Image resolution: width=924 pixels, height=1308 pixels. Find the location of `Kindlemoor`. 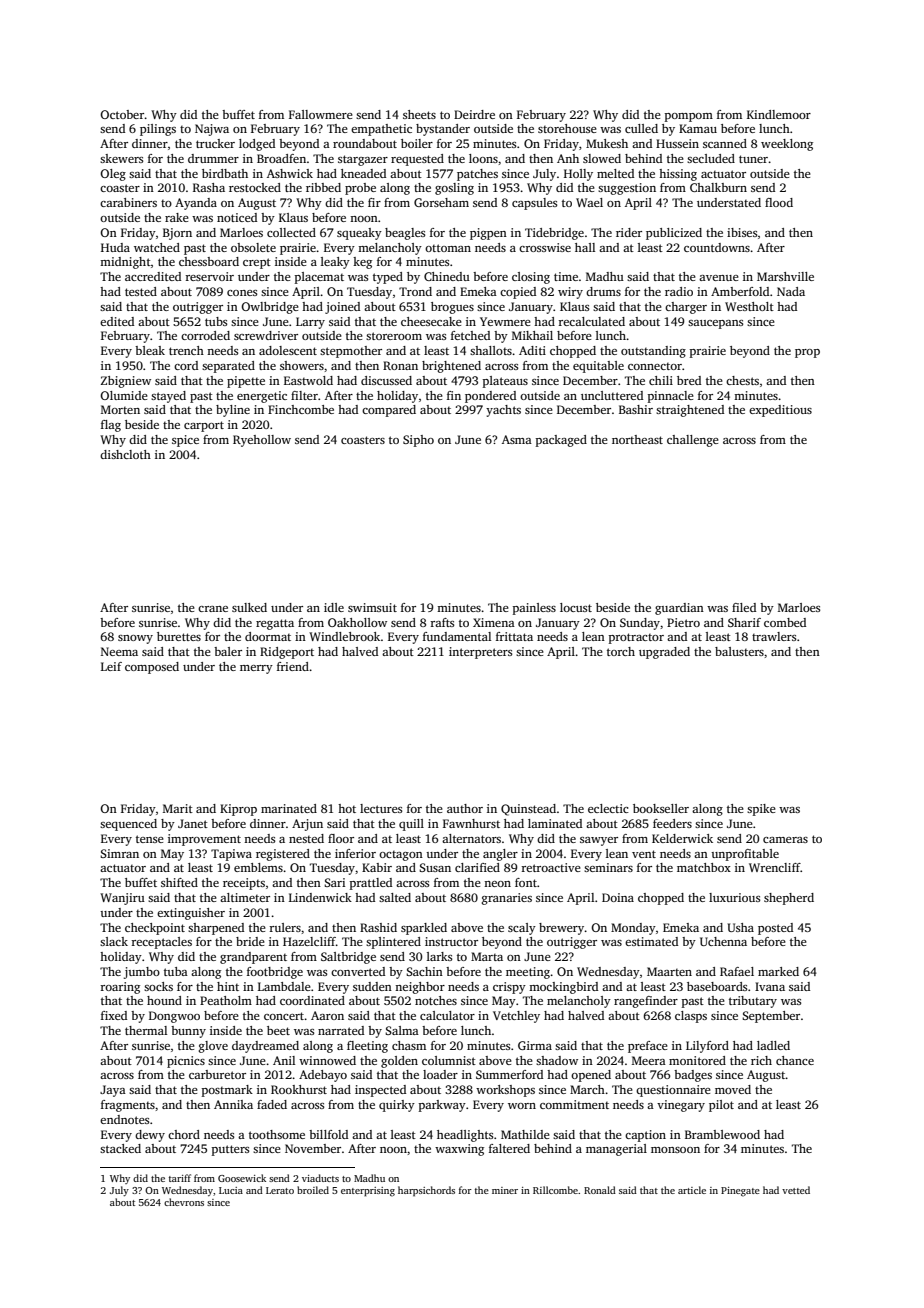

Kindlemoor is located at coordinates (779, 114).
